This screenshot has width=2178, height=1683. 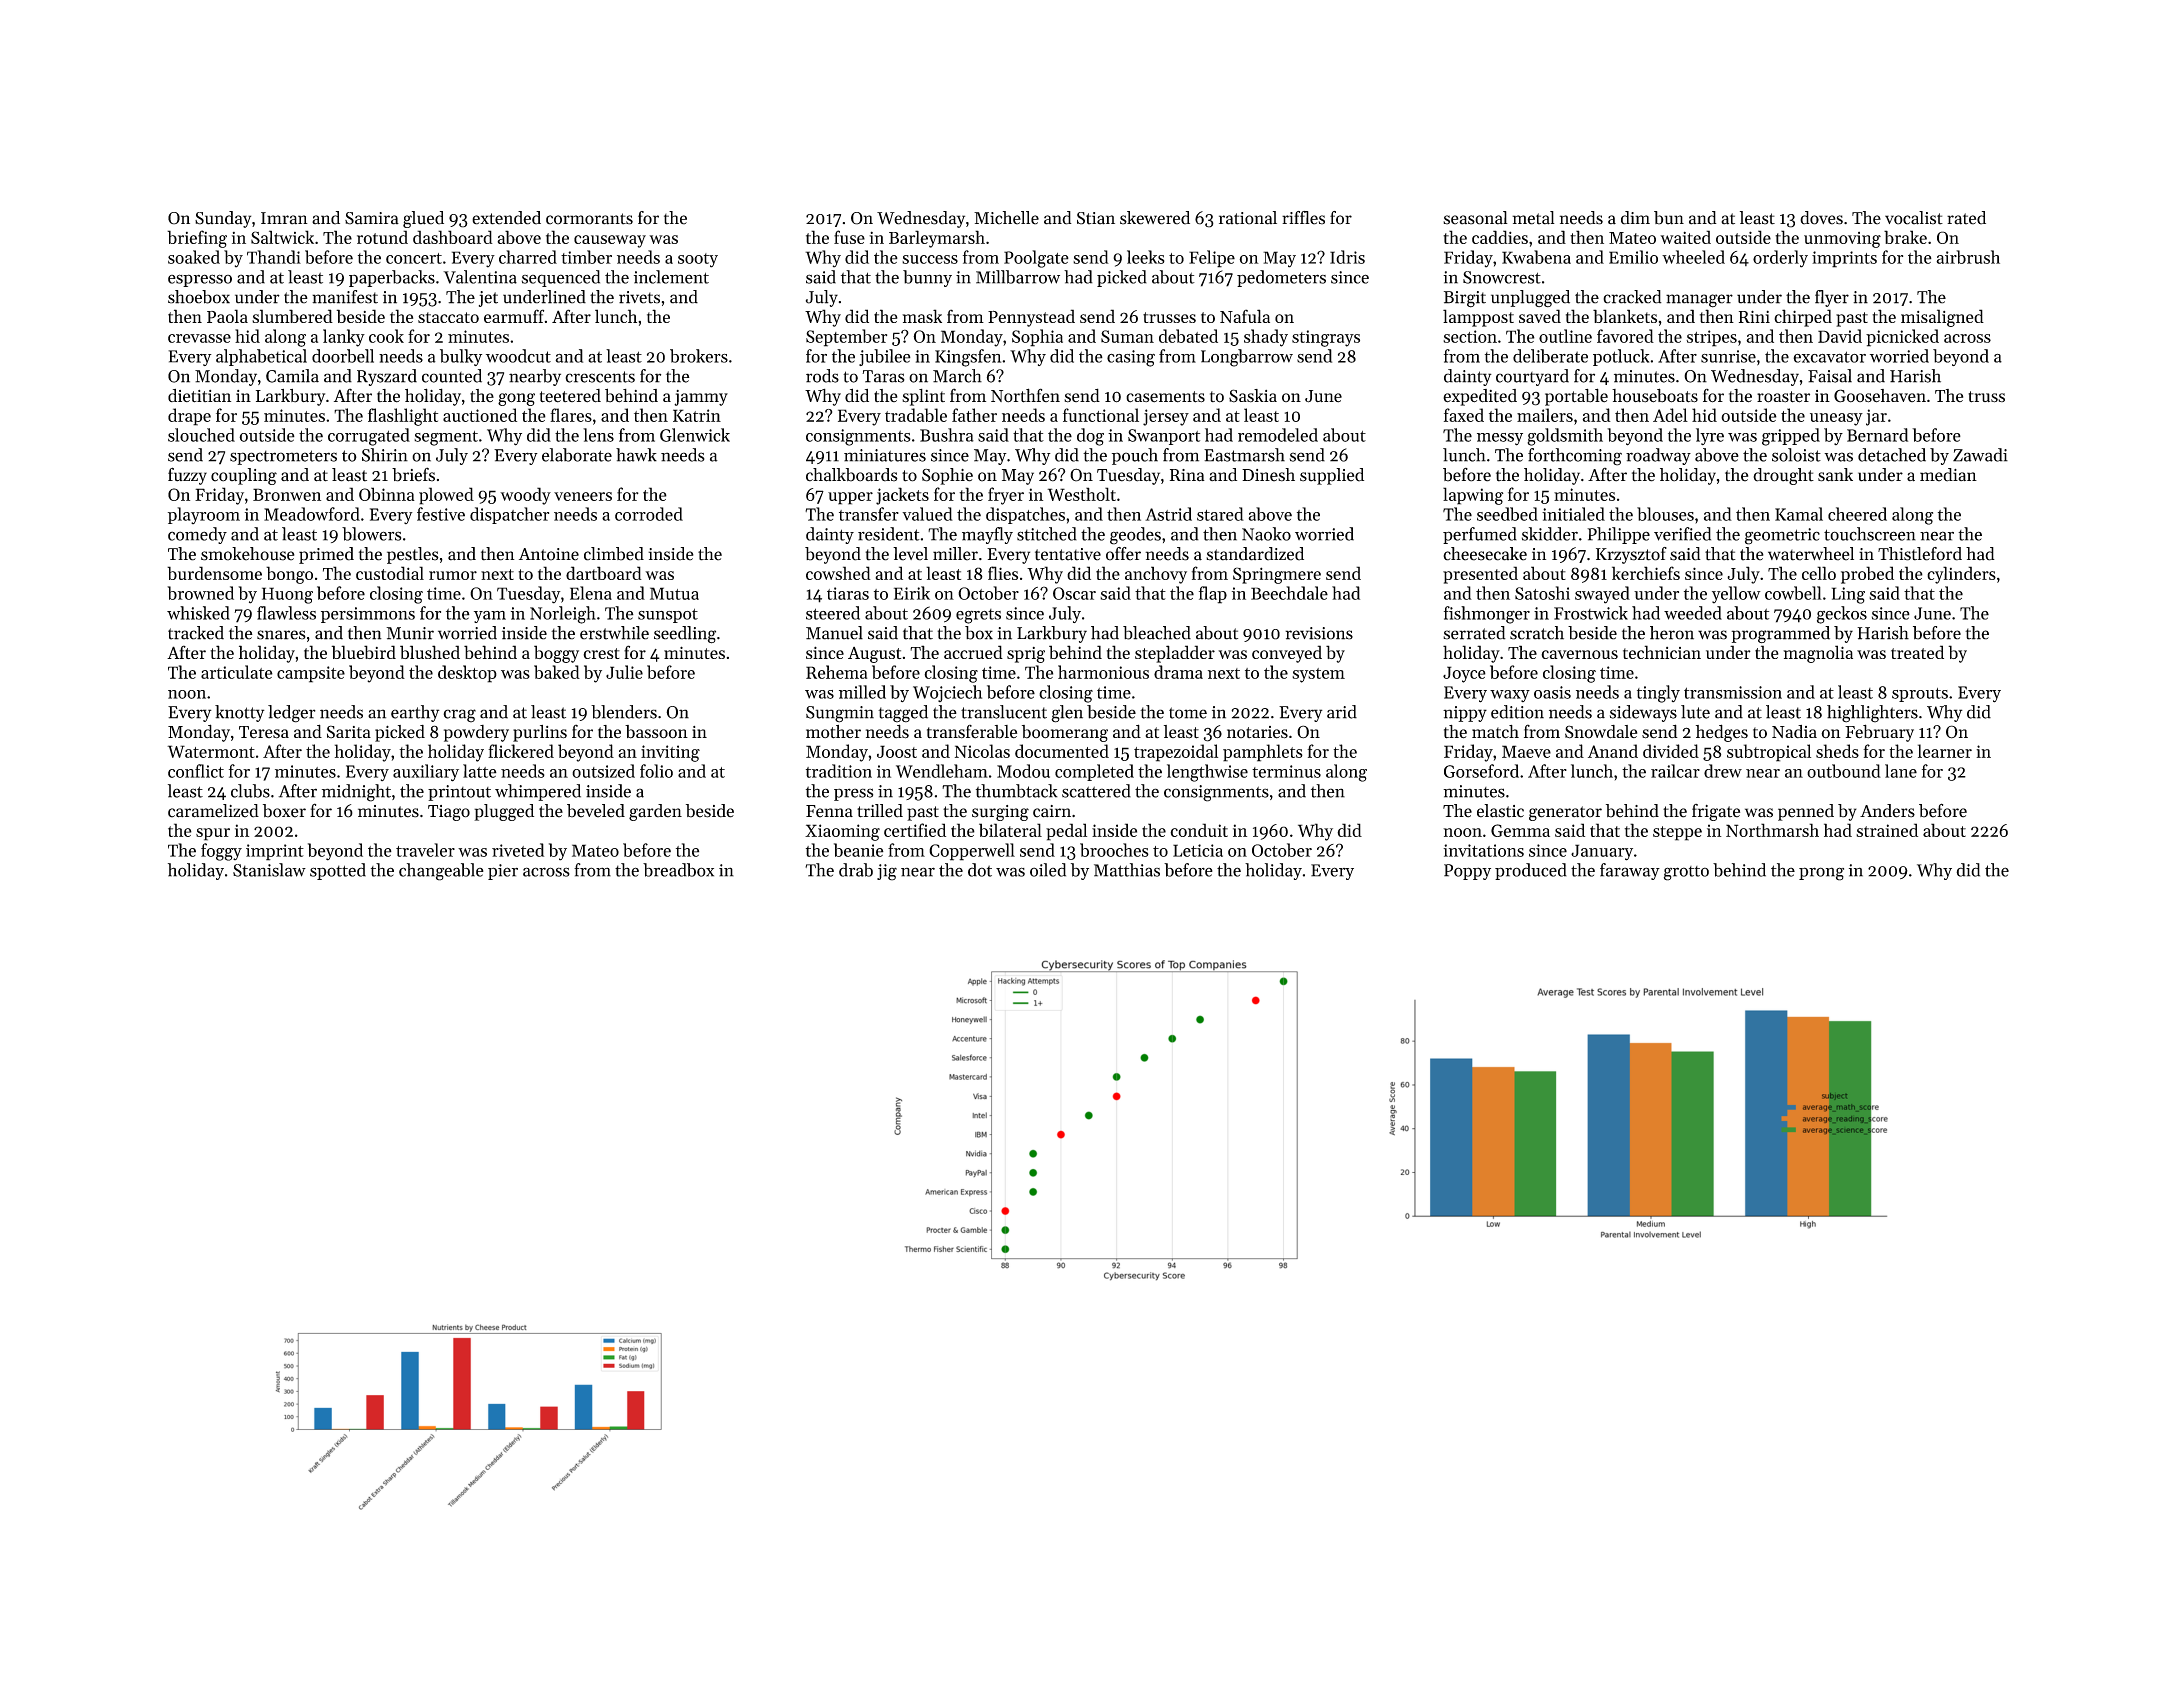 What do you see at coordinates (292, 376) in the screenshot?
I see `Camila` at bounding box center [292, 376].
